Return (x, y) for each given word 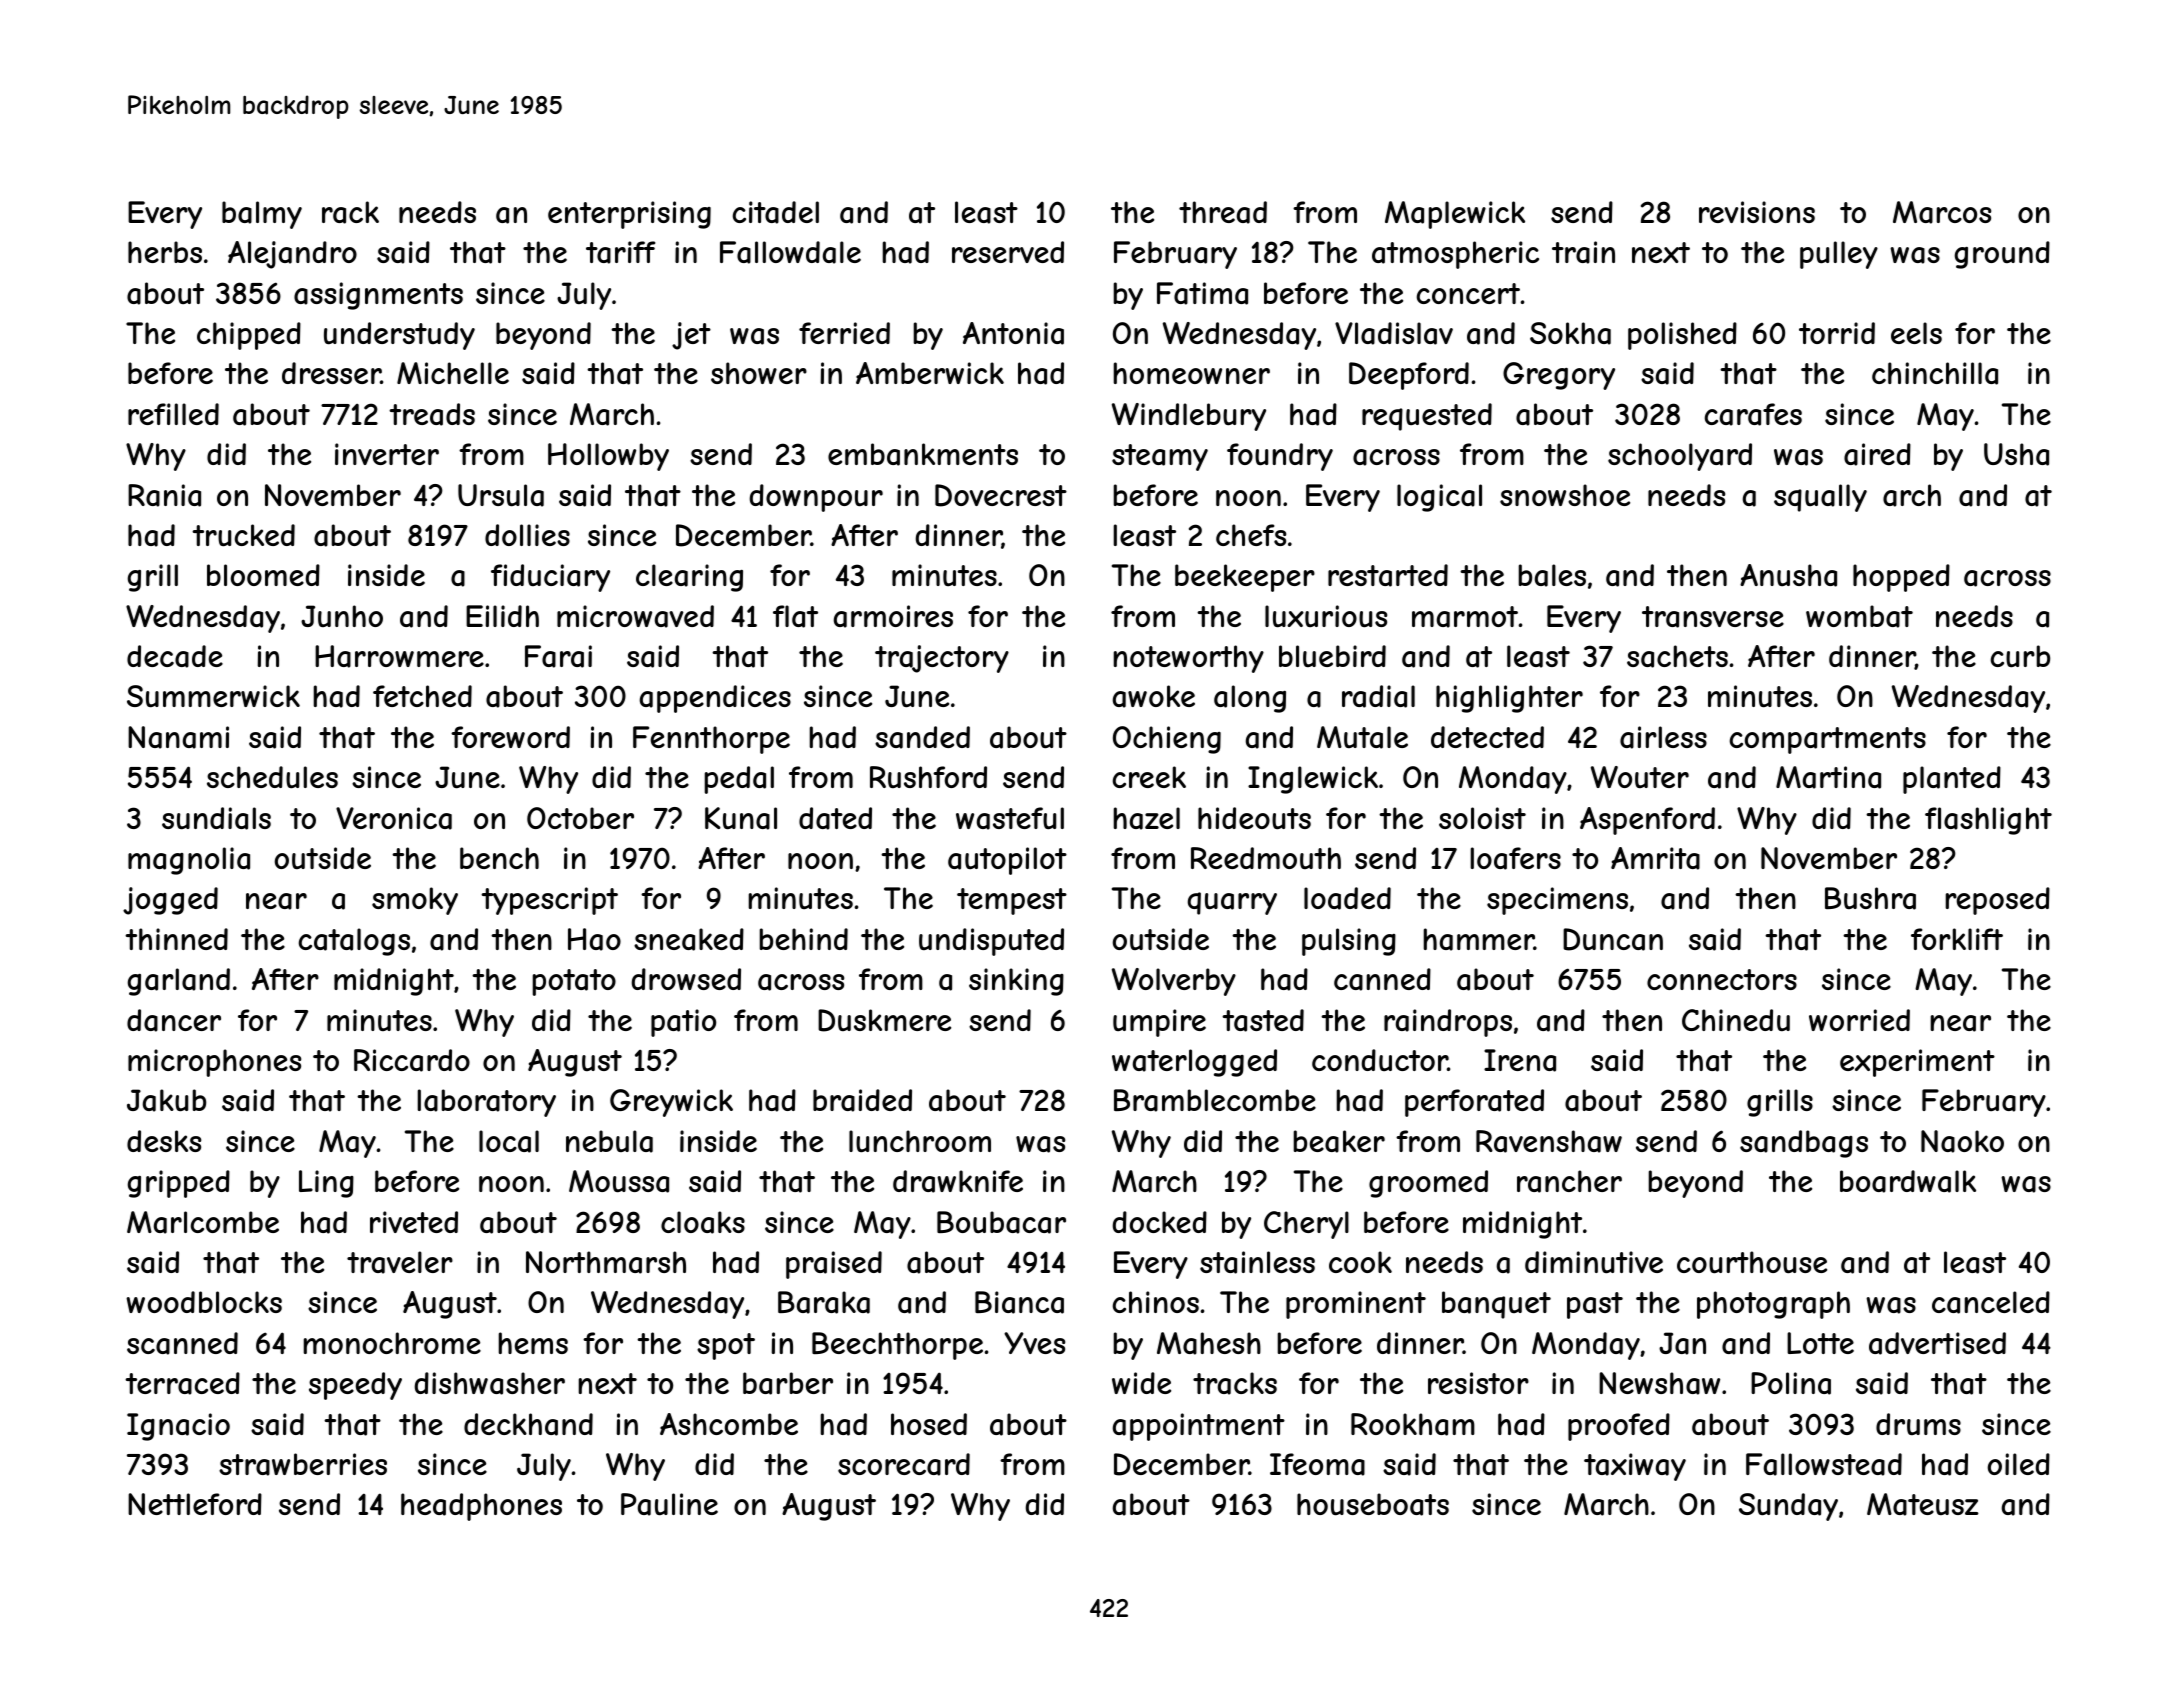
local (509, 1141)
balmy (262, 215)
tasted (1263, 1020)
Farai (558, 656)
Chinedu (1736, 1020)
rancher (1569, 1181)
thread (1223, 212)
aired (1877, 454)
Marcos (1942, 212)
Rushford (928, 777)
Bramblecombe (1215, 1100)
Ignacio (178, 1427)
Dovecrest (1001, 495)
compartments (1828, 740)
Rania (164, 495)
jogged (170, 901)
